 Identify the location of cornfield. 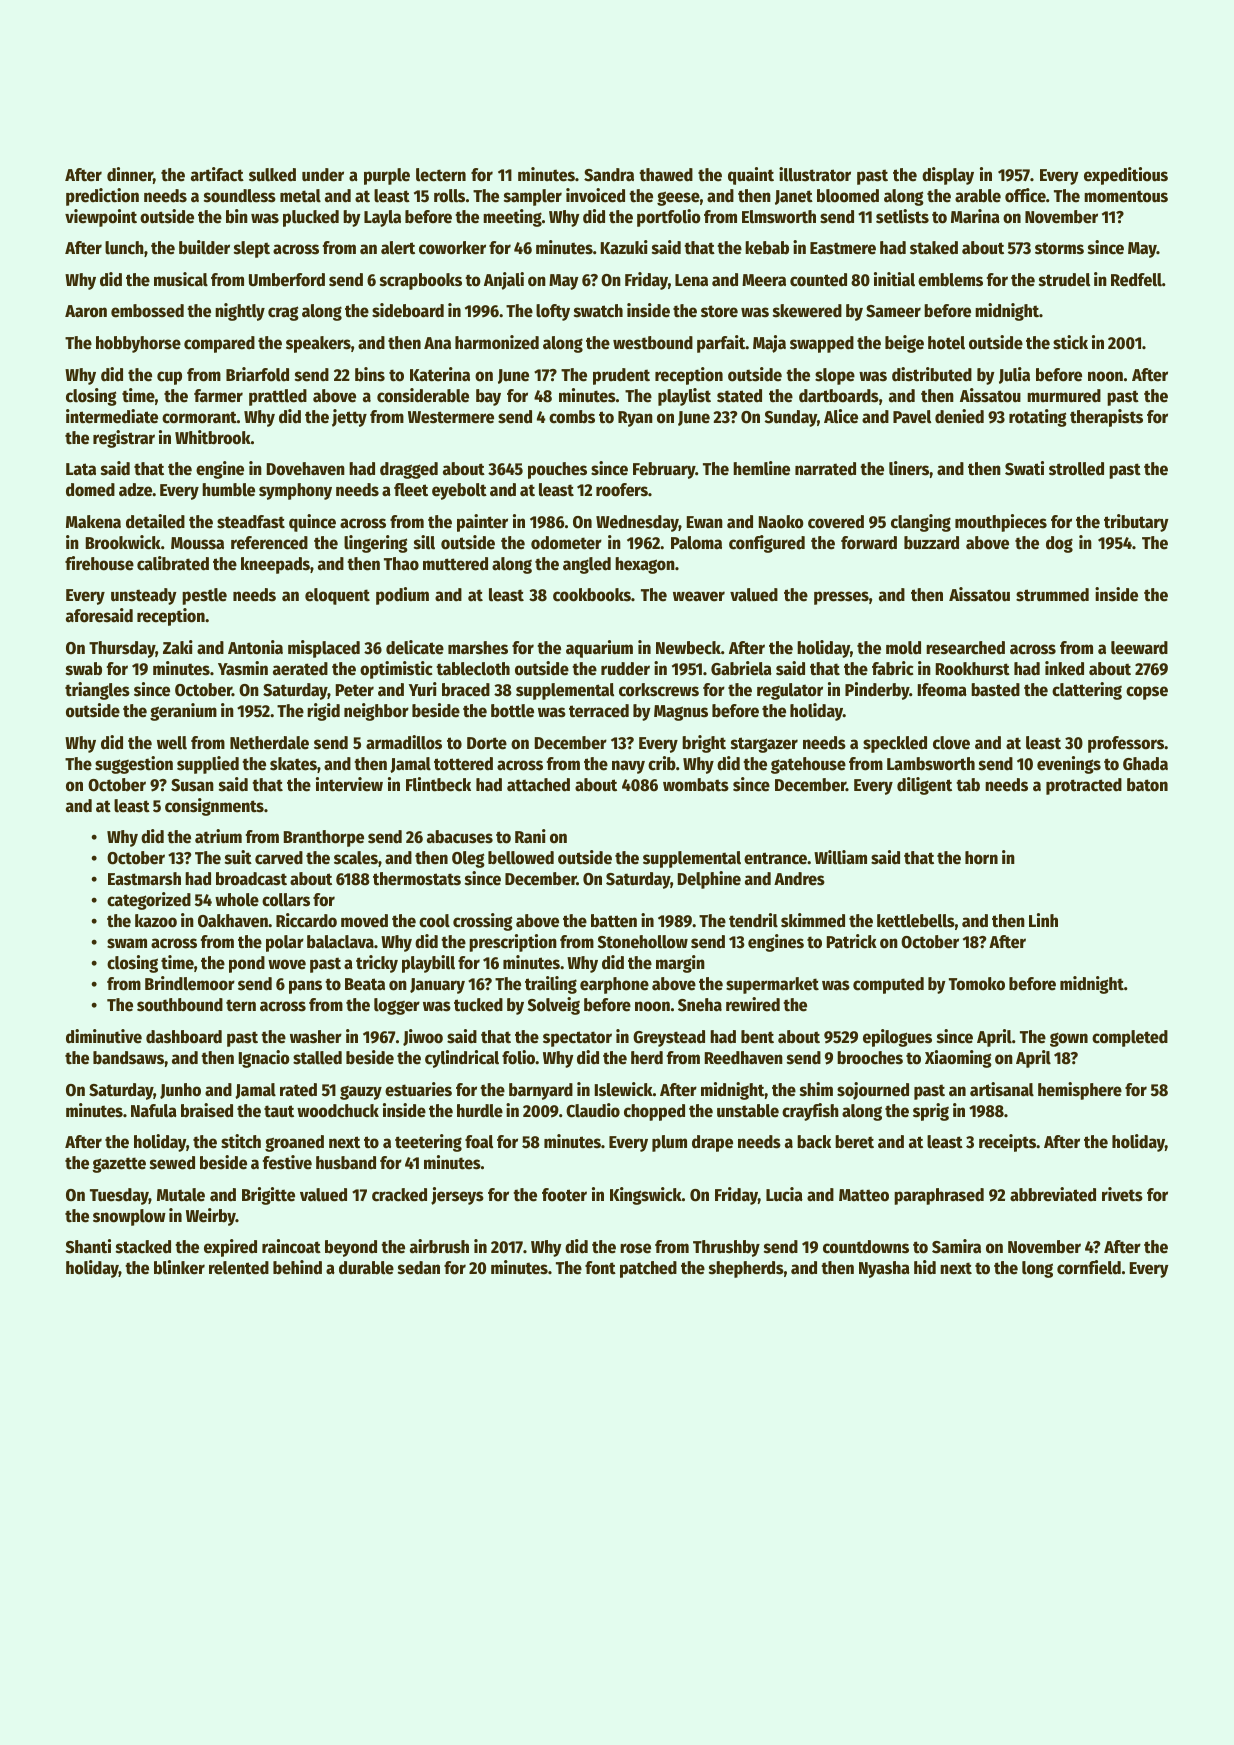
(1089, 1267).
